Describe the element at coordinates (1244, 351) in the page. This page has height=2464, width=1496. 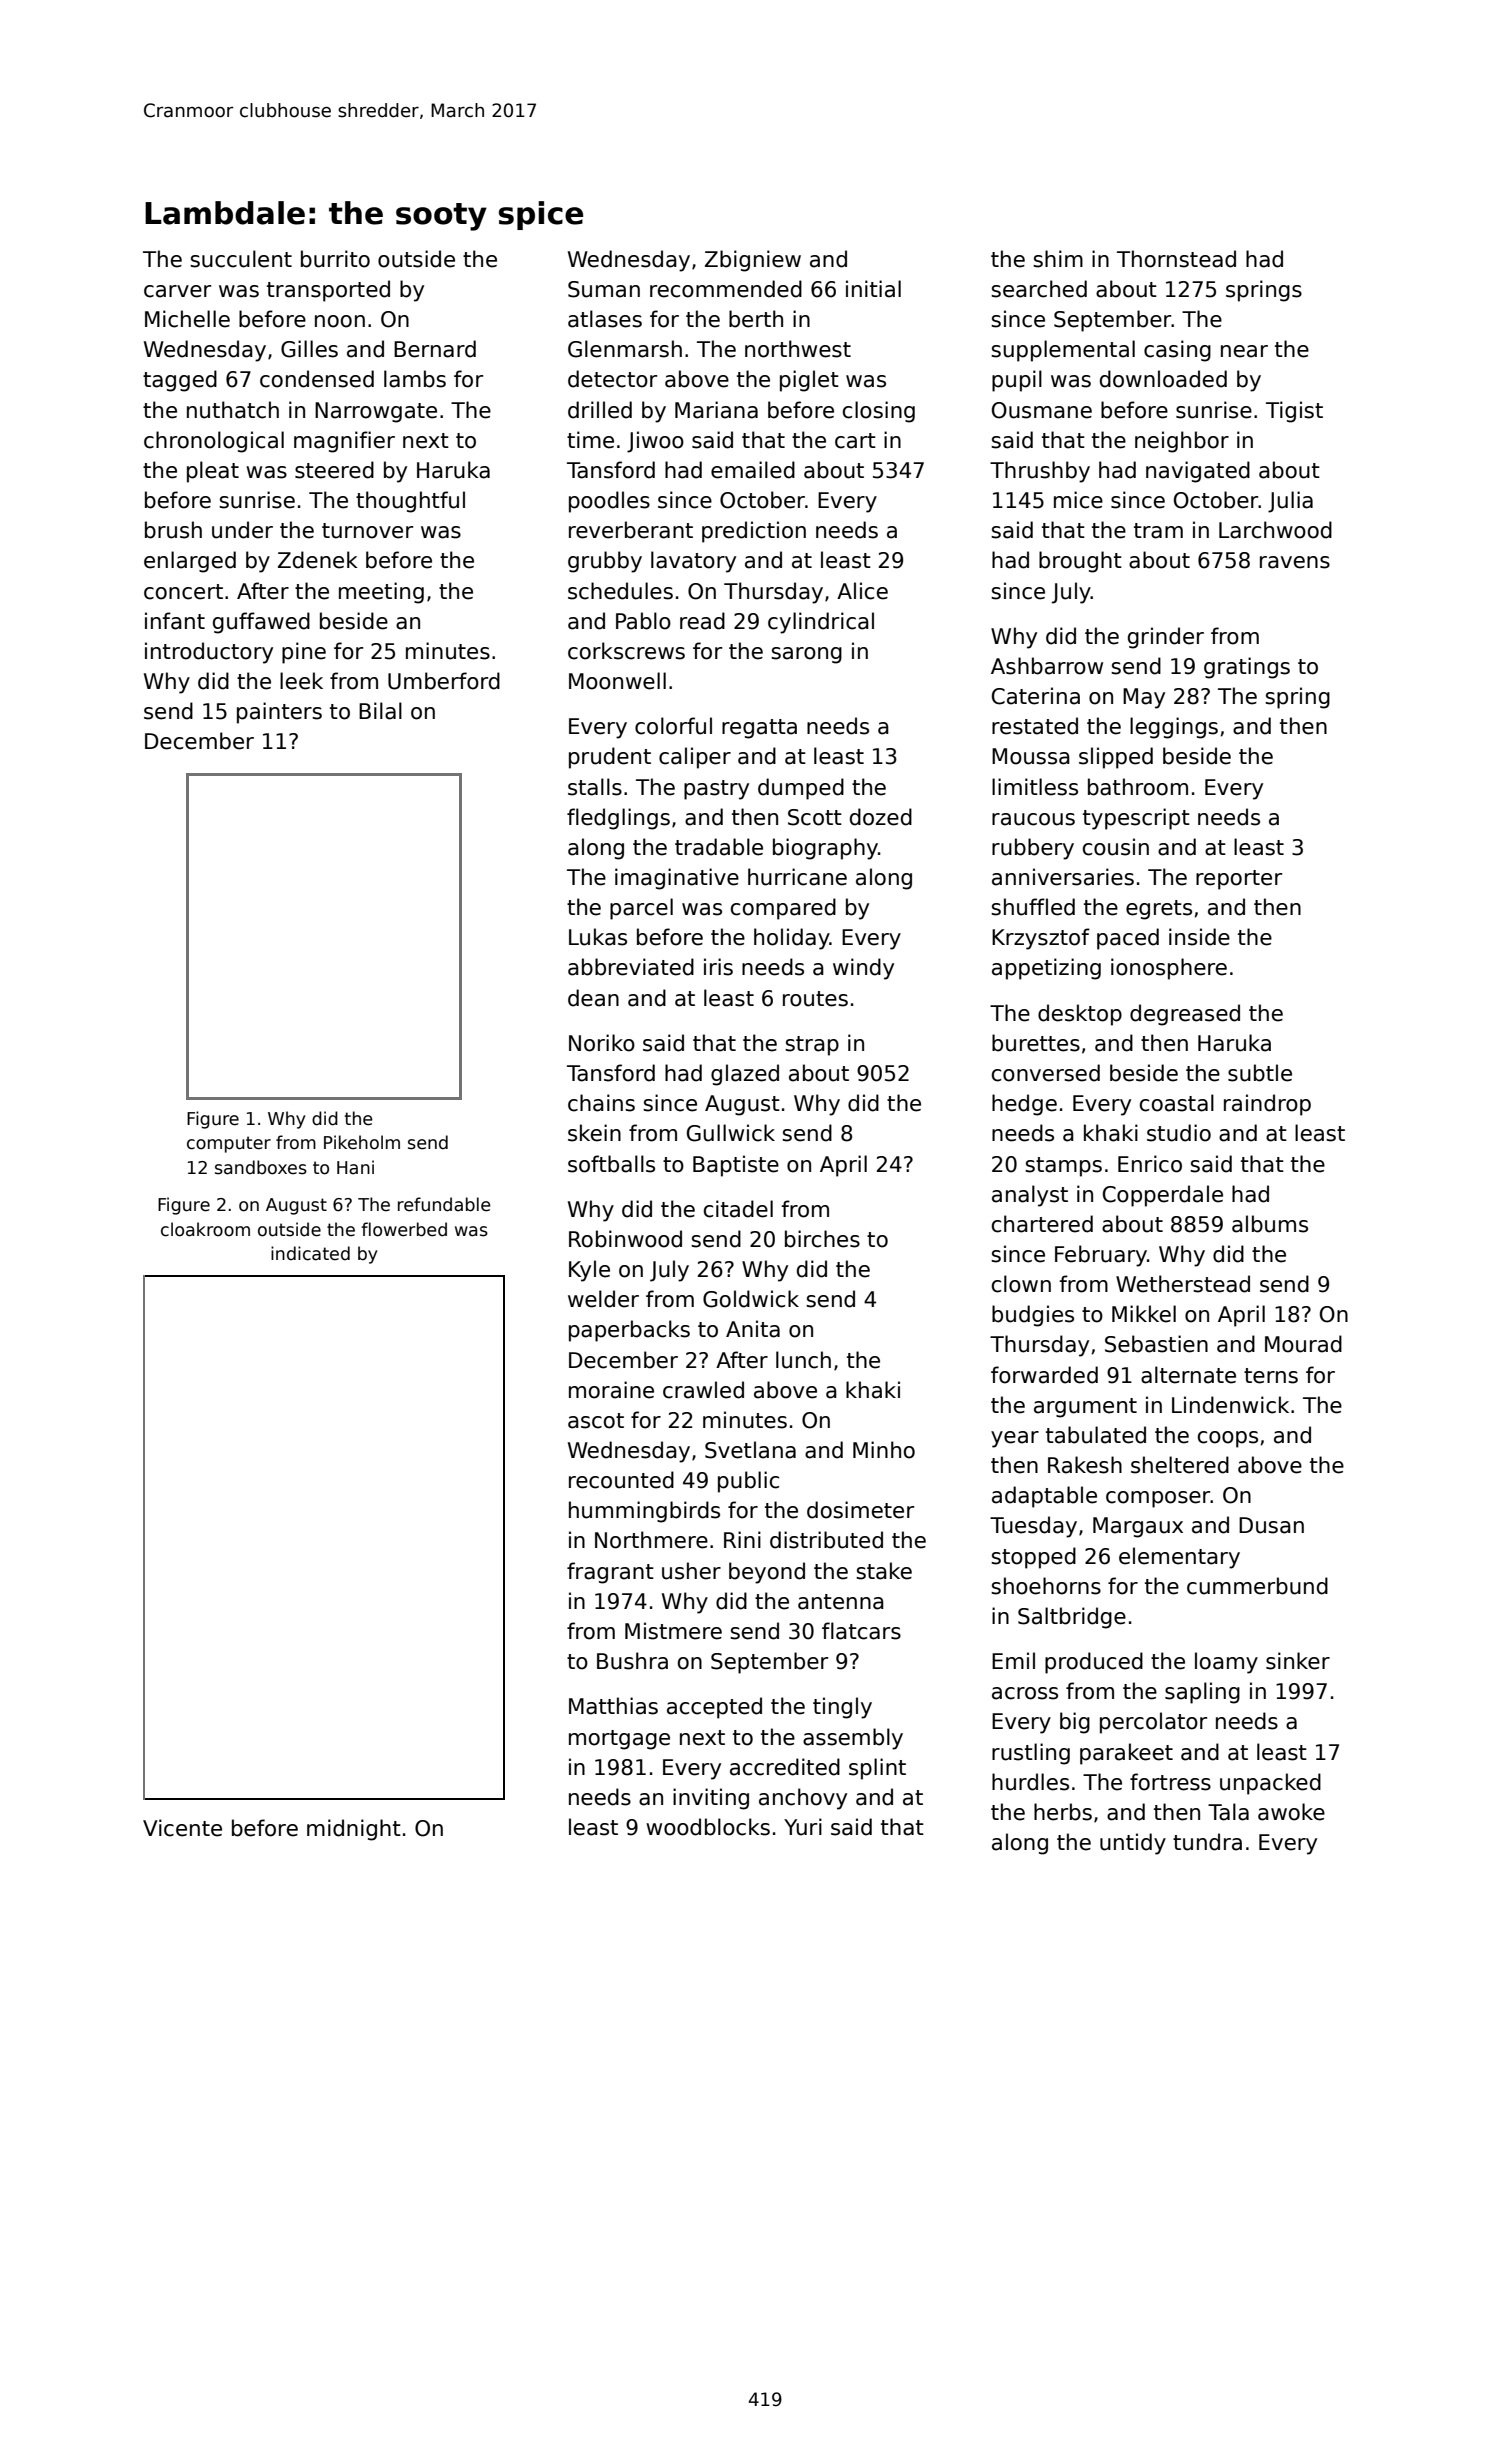
I see `near` at that location.
